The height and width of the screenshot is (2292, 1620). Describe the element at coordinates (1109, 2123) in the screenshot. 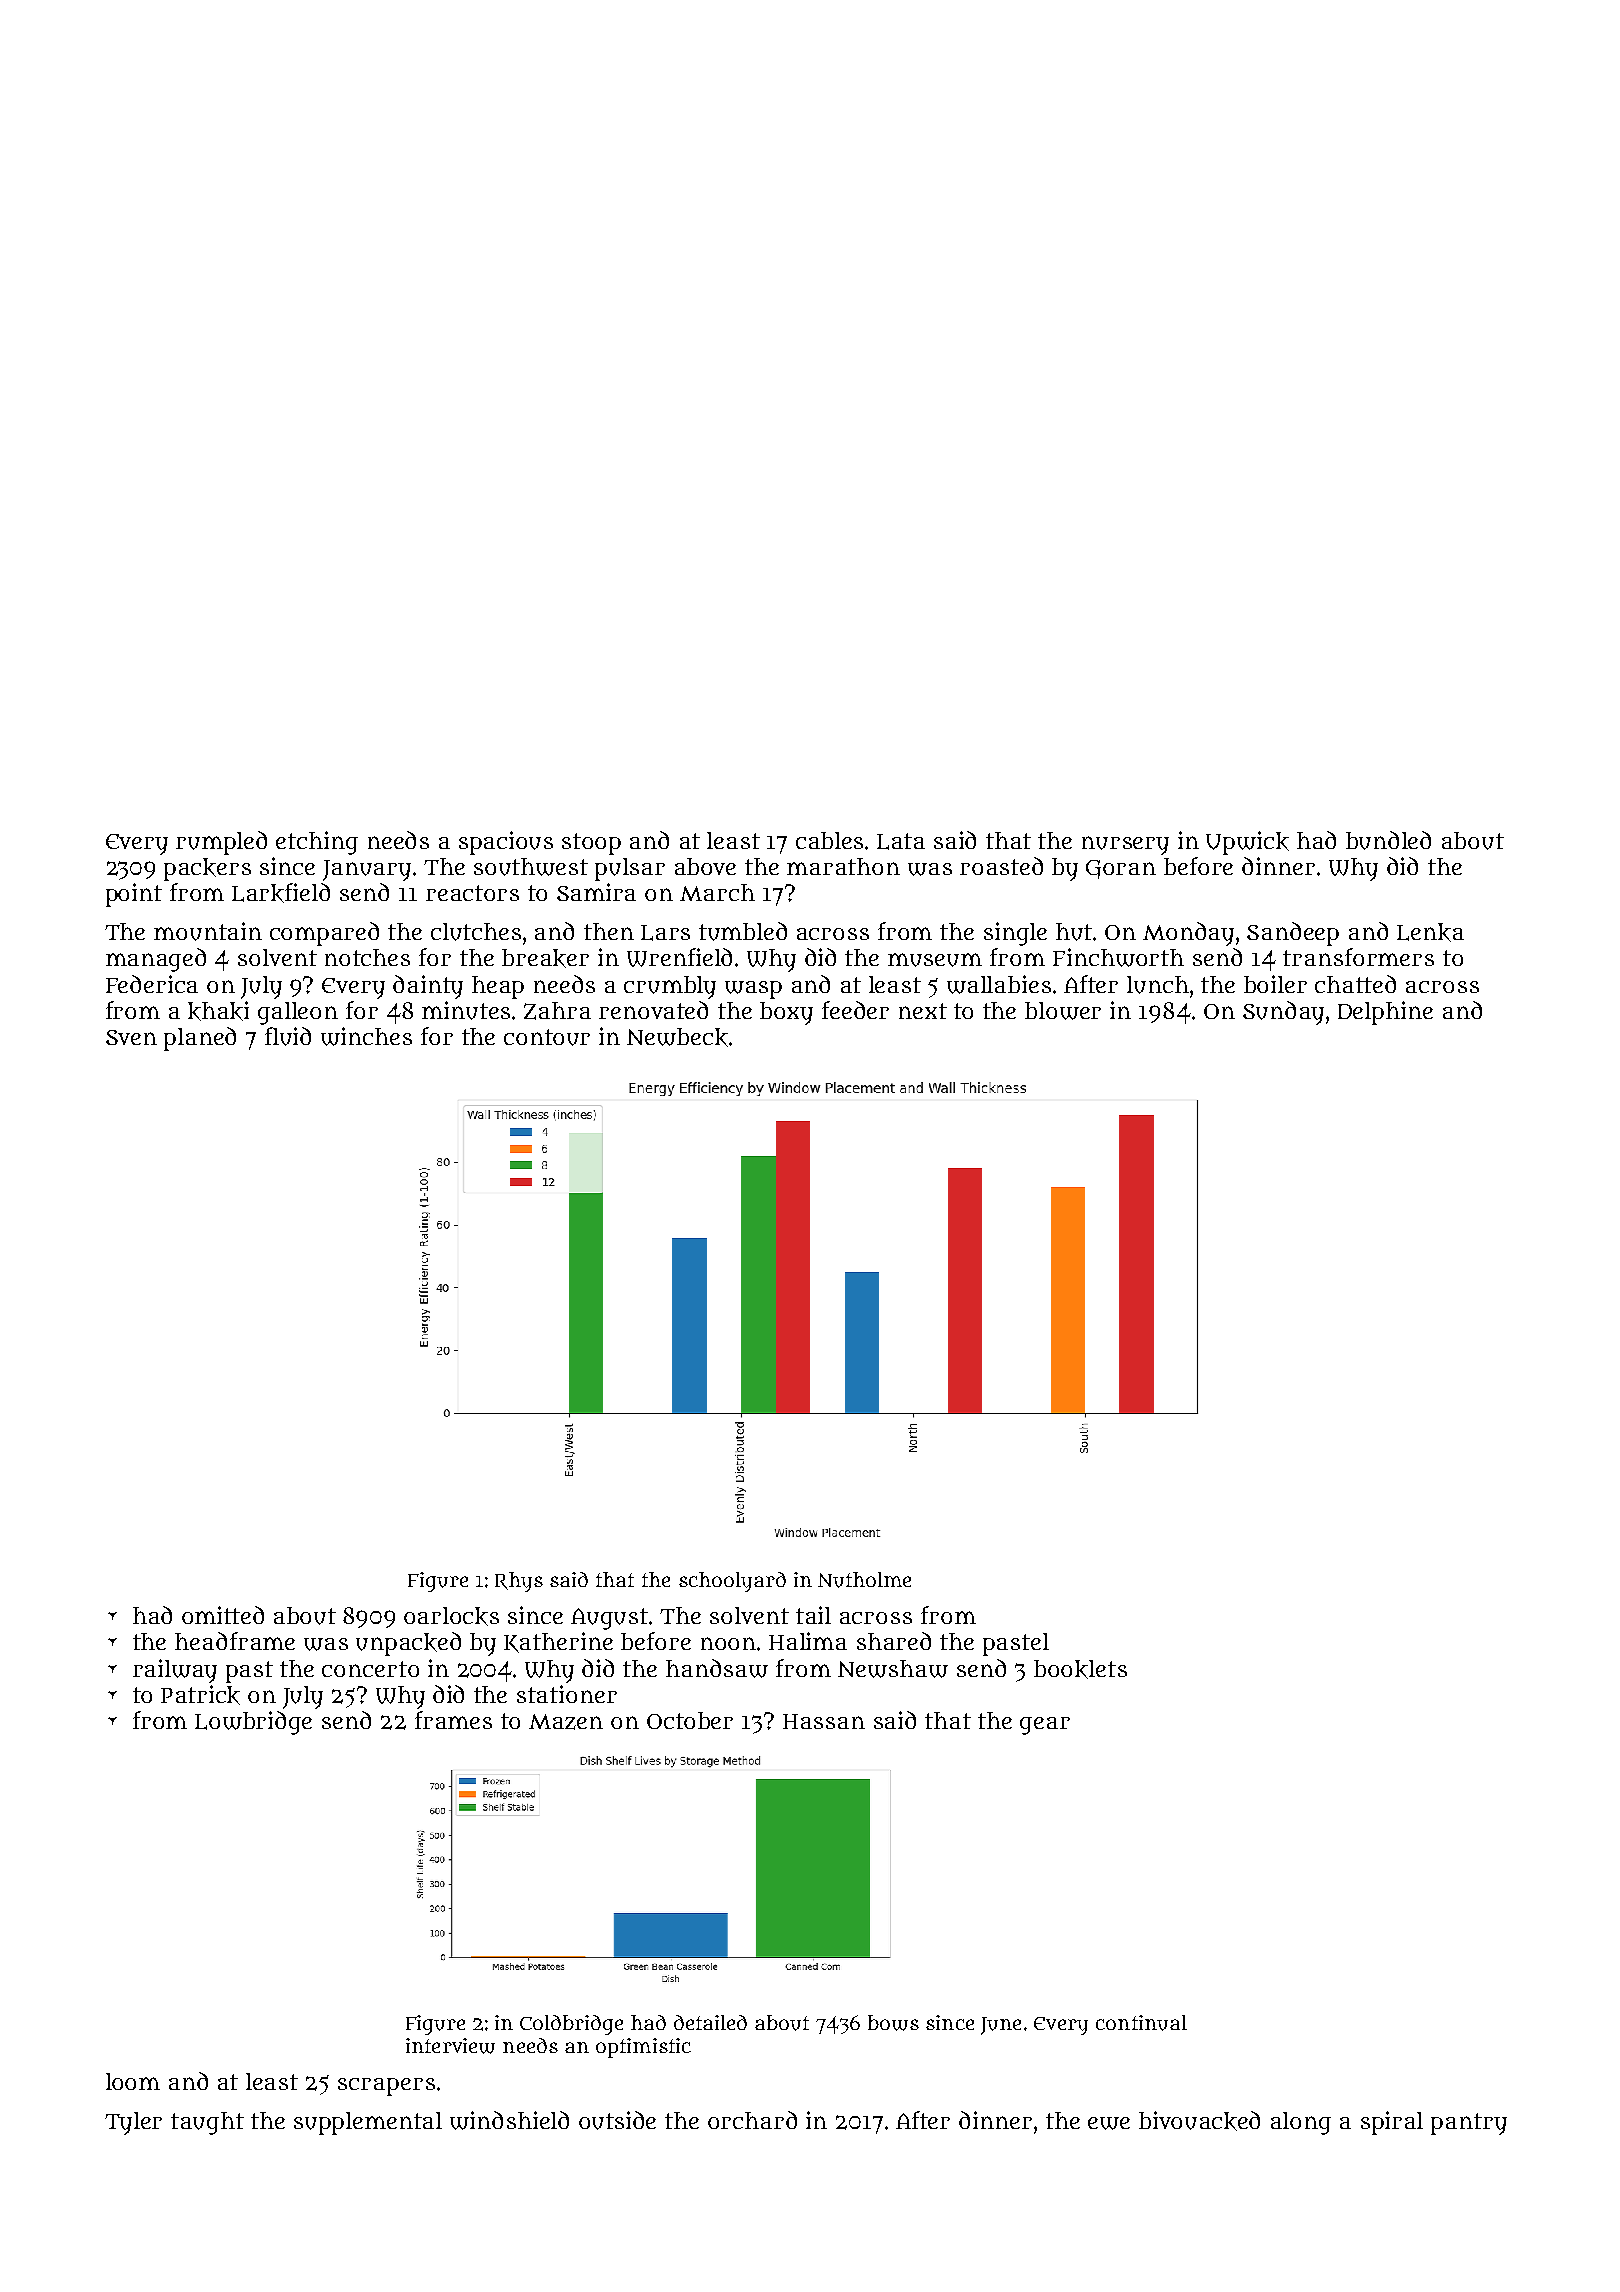

I see `ewe` at that location.
